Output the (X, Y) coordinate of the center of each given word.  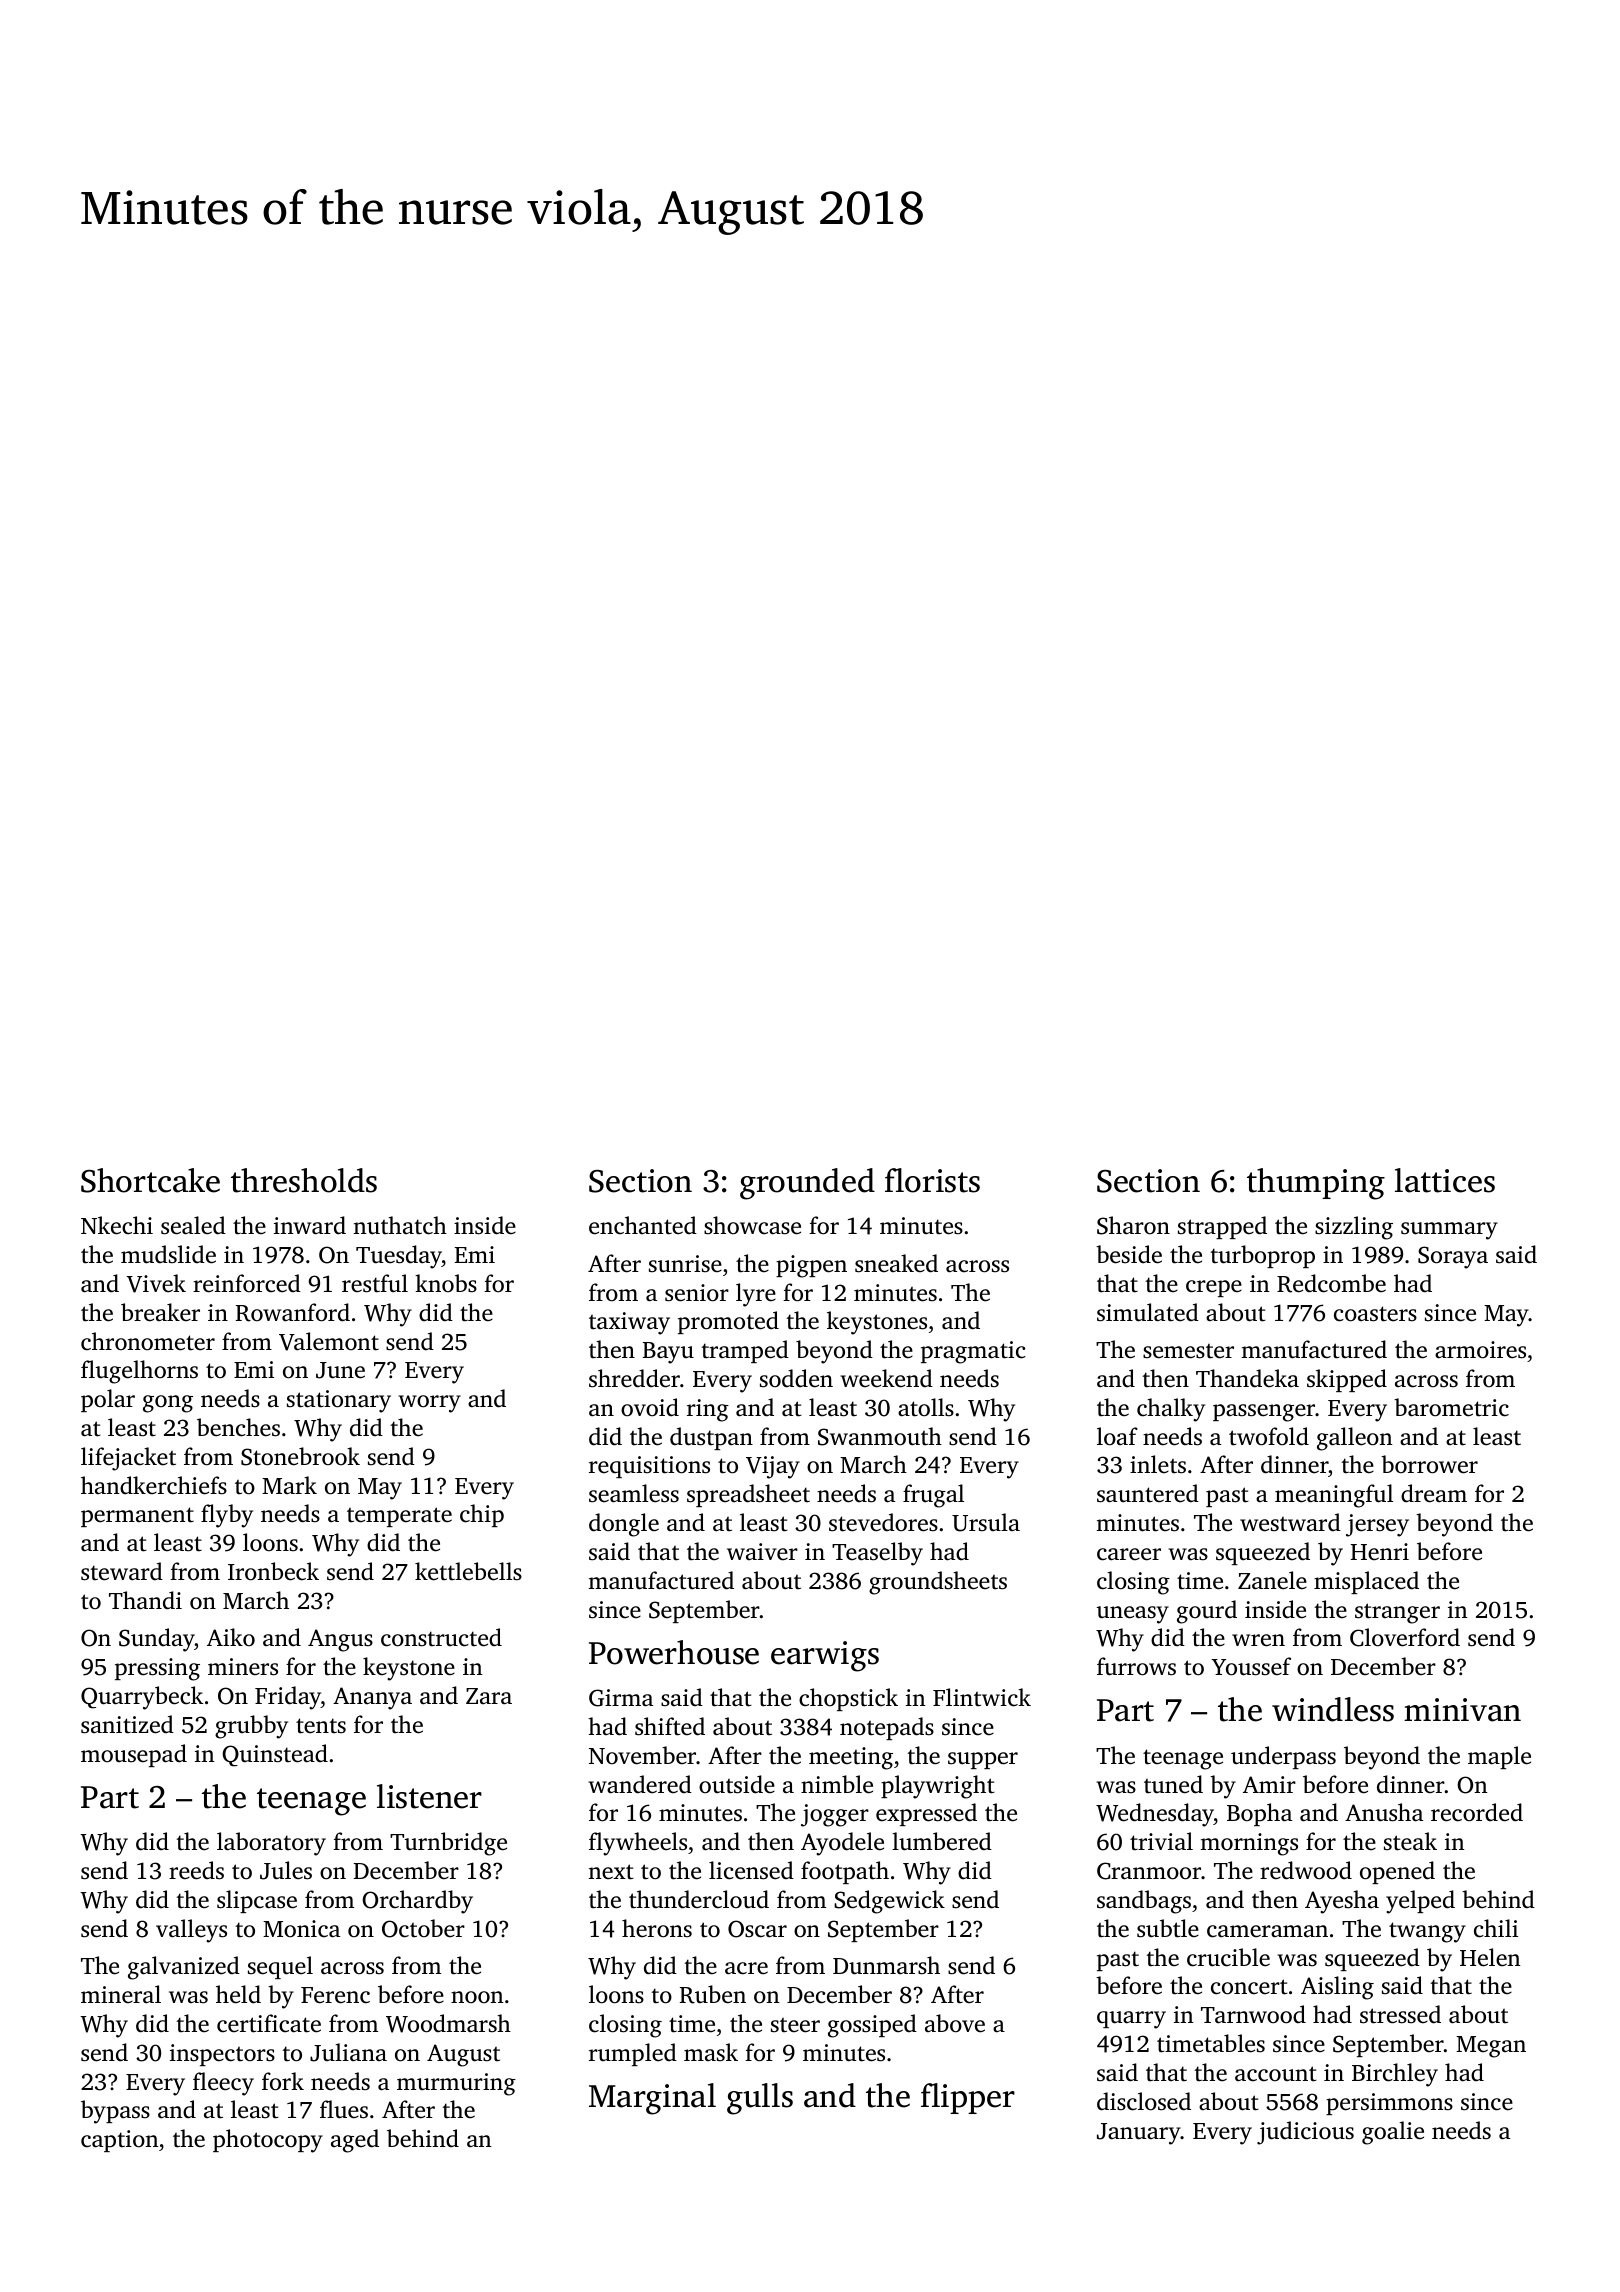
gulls (760, 2099)
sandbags (1144, 1902)
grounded (807, 1184)
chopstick (848, 1699)
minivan (1462, 1710)
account (1276, 2074)
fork (283, 2081)
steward (122, 1571)
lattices (1445, 1180)
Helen (1490, 1957)
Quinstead (275, 1755)
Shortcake (150, 1180)
